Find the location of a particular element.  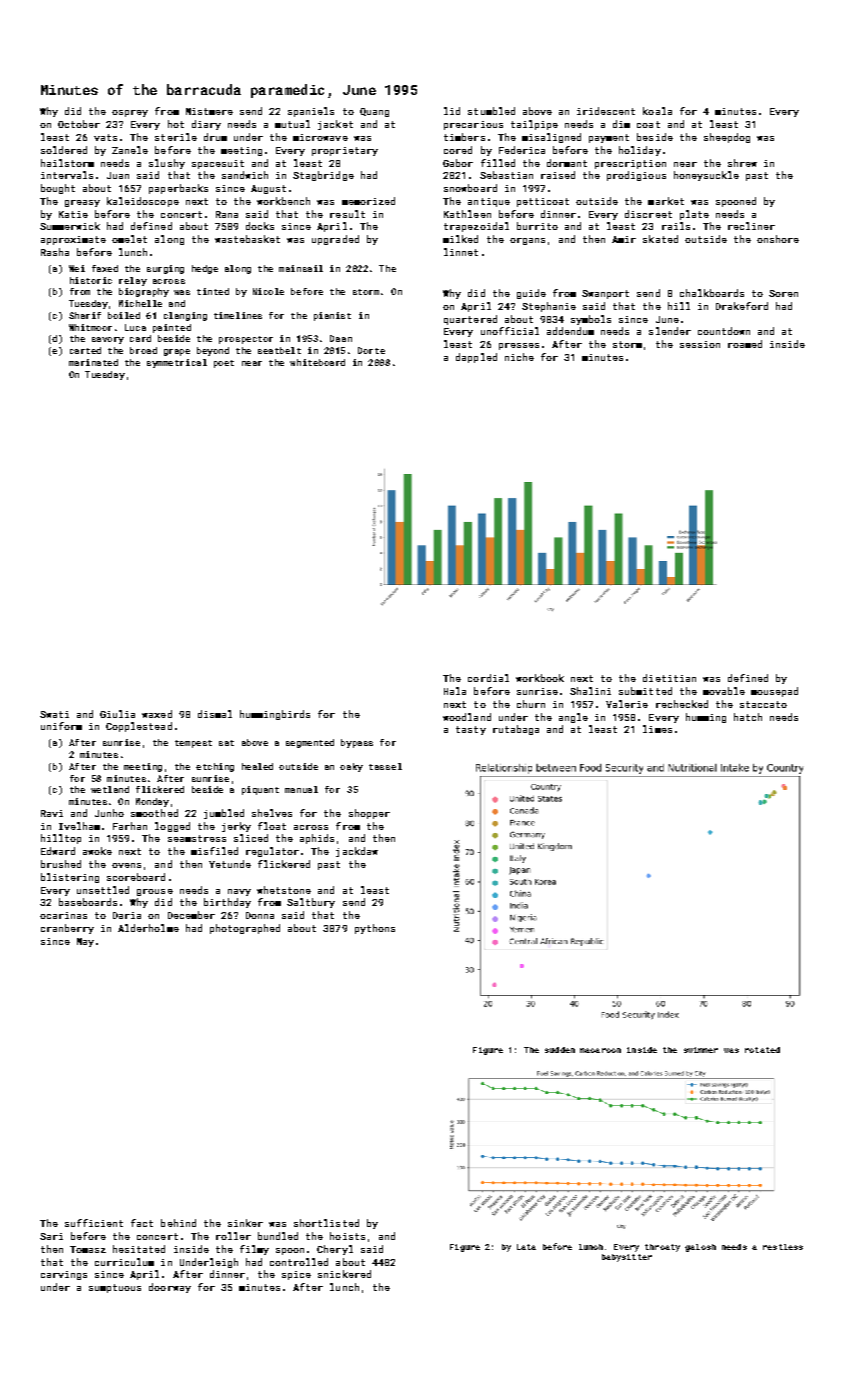

Giulia is located at coordinates (117, 714).
